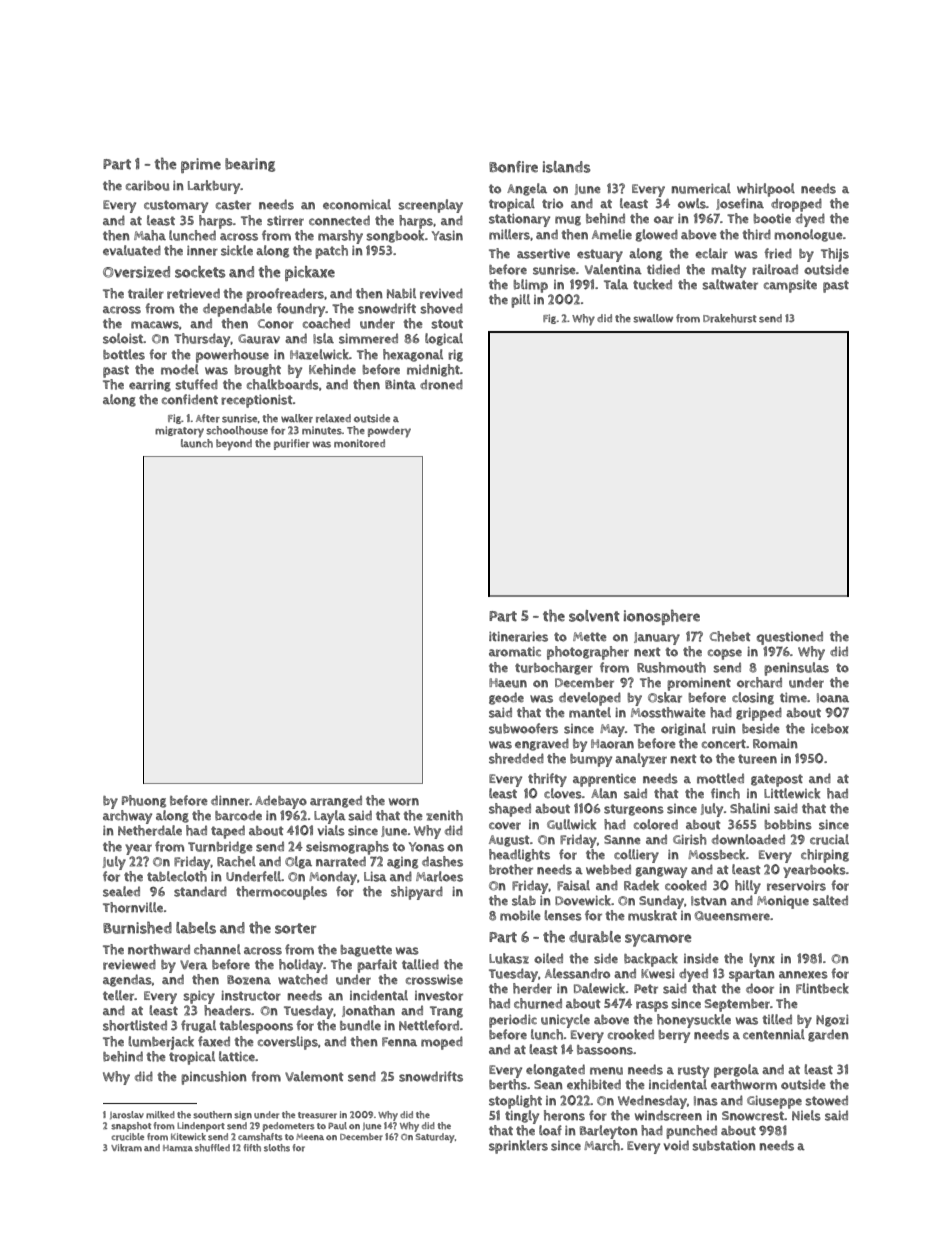 This screenshot has height=1233, width=952. I want to click on Bonfire, so click(513, 167).
